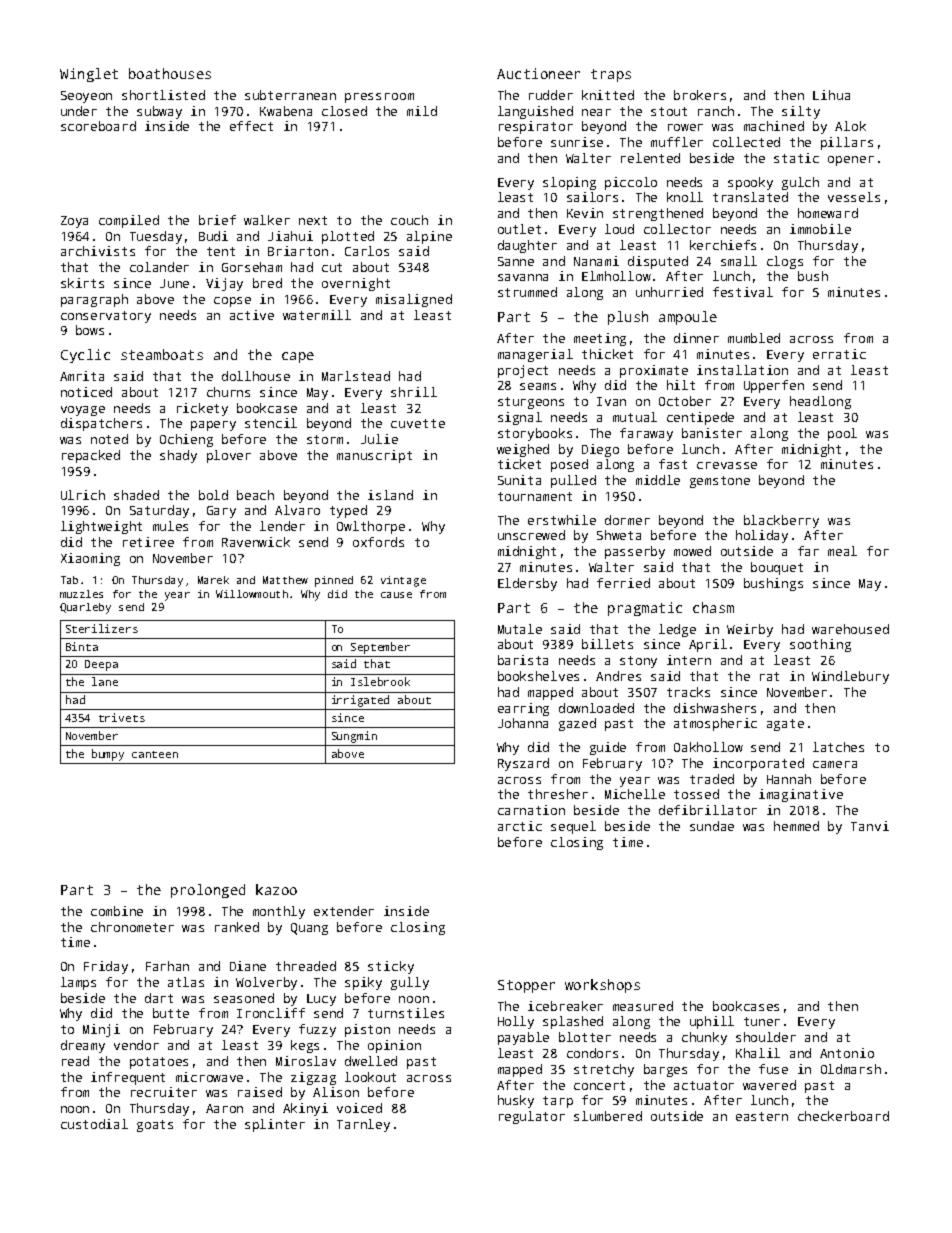 The image size is (952, 1233). I want to click on chunky, so click(704, 1038).
